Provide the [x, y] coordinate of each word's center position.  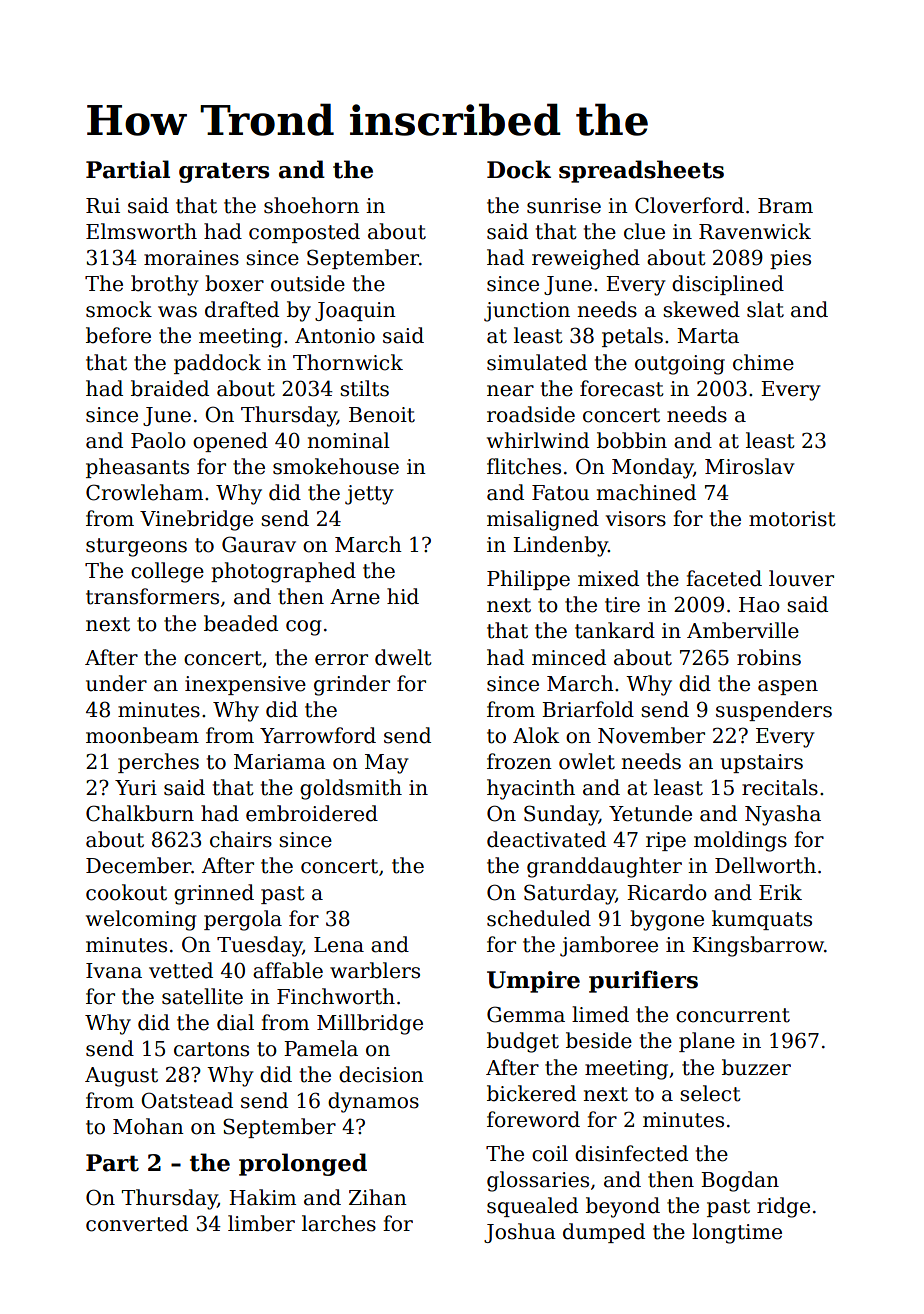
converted [137, 1223]
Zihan [378, 1197]
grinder [352, 685]
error [341, 660]
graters [224, 172]
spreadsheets [641, 171]
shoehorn [311, 205]
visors [636, 519]
